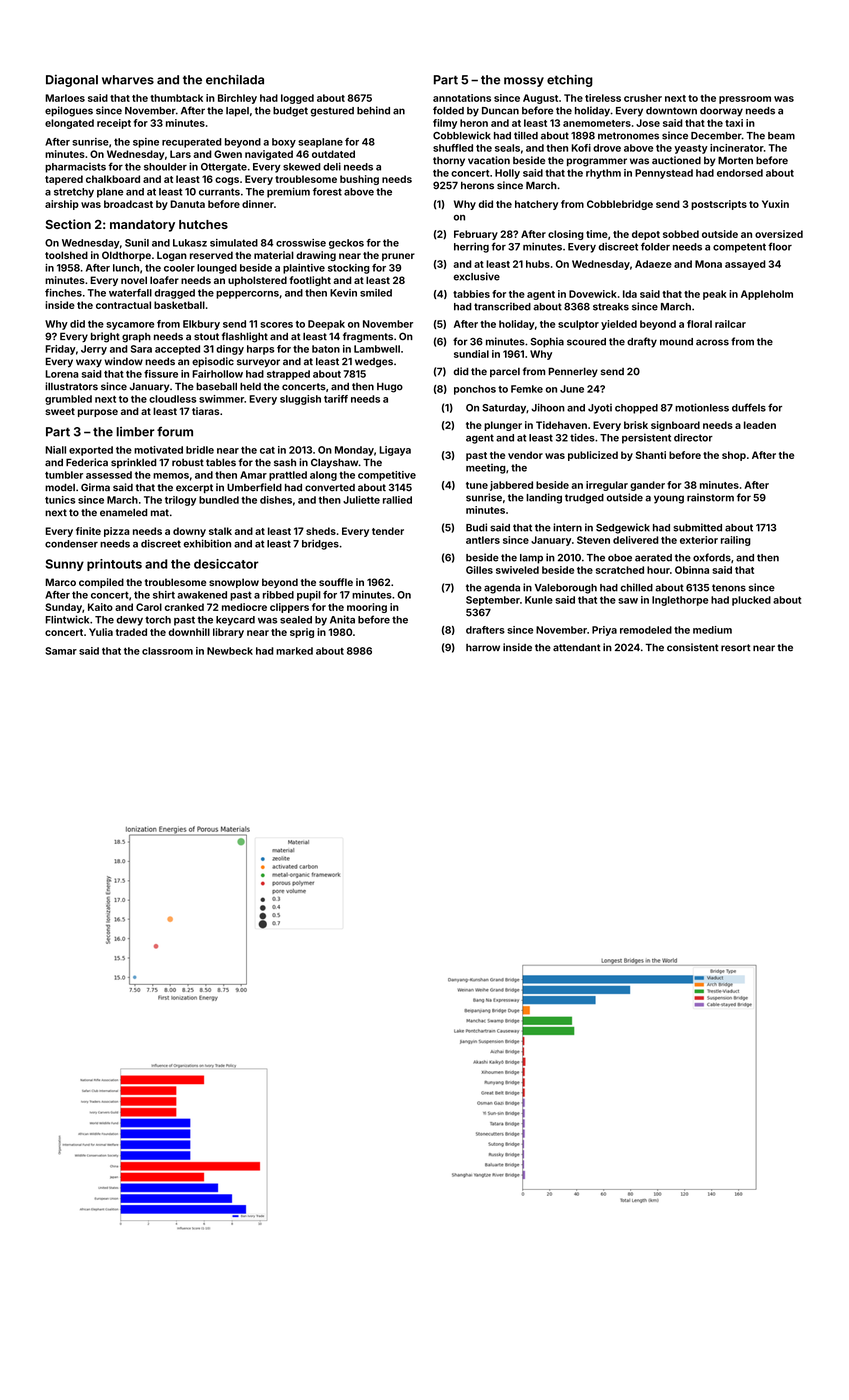 This document has width=849, height=1400. Describe the element at coordinates (619, 325) in the document. I see `yielded` at that location.
